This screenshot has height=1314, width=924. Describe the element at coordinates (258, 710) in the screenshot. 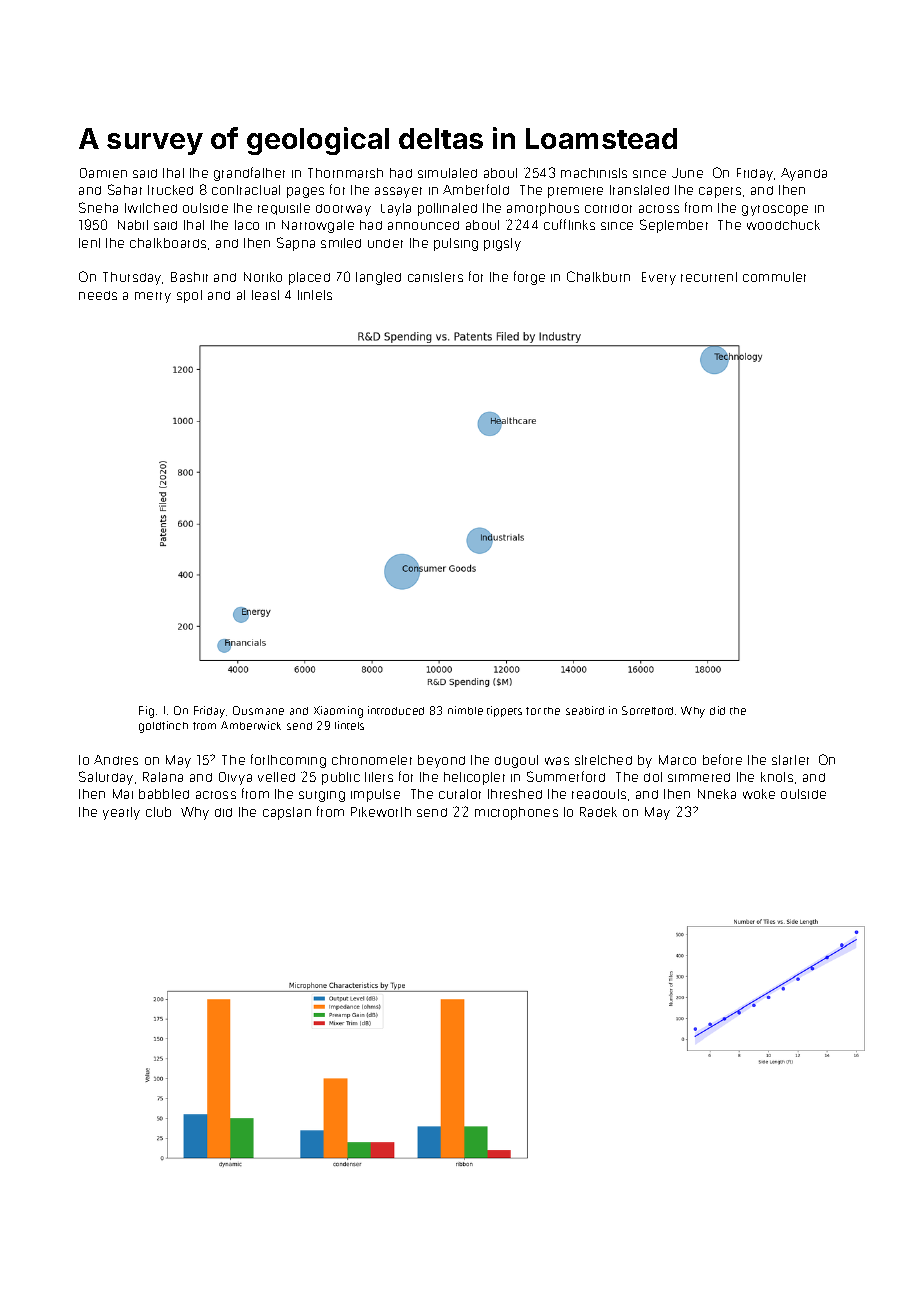

I see `Ousmane` at that location.
